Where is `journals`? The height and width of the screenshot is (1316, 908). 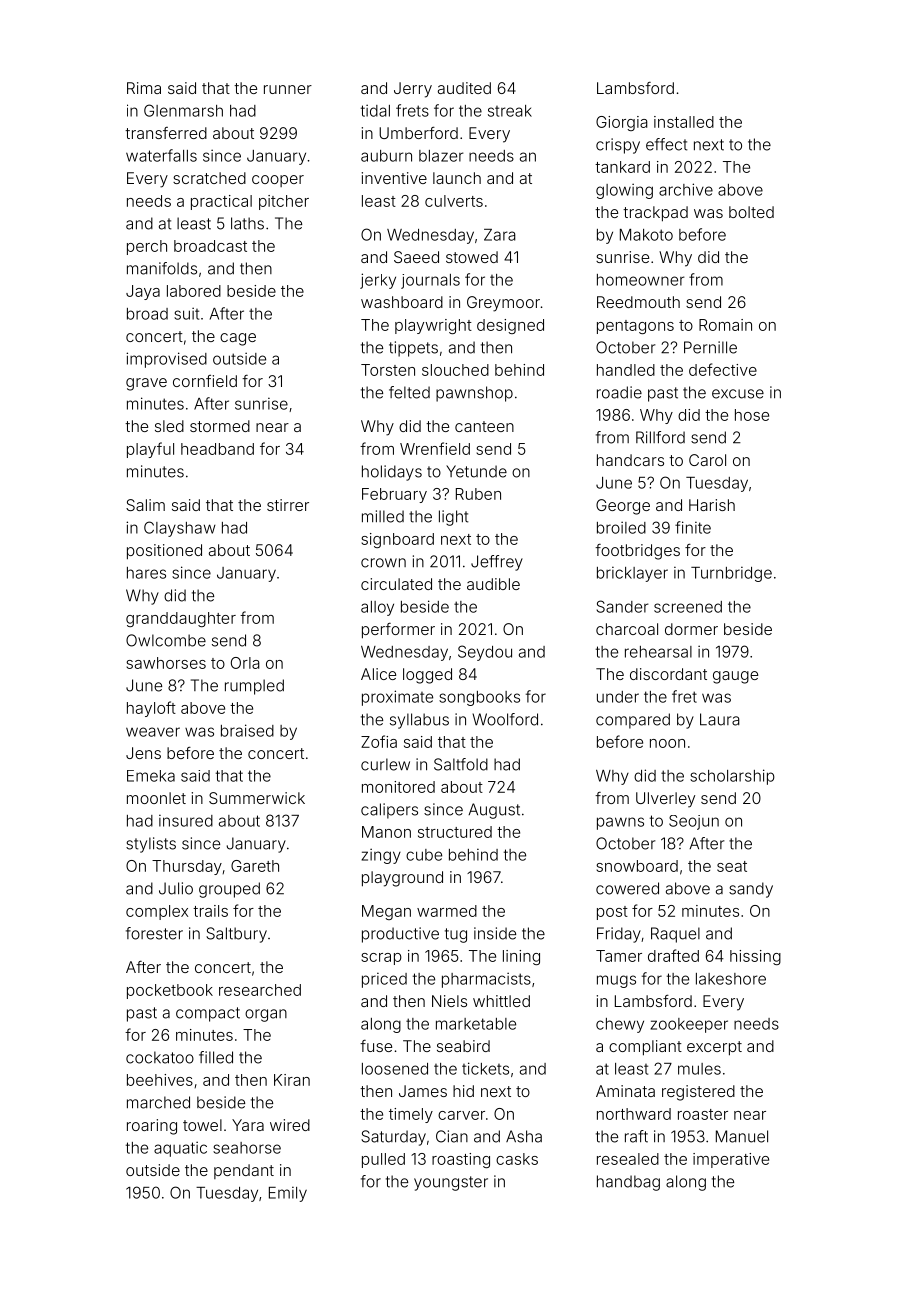 journals is located at coordinates (430, 281).
